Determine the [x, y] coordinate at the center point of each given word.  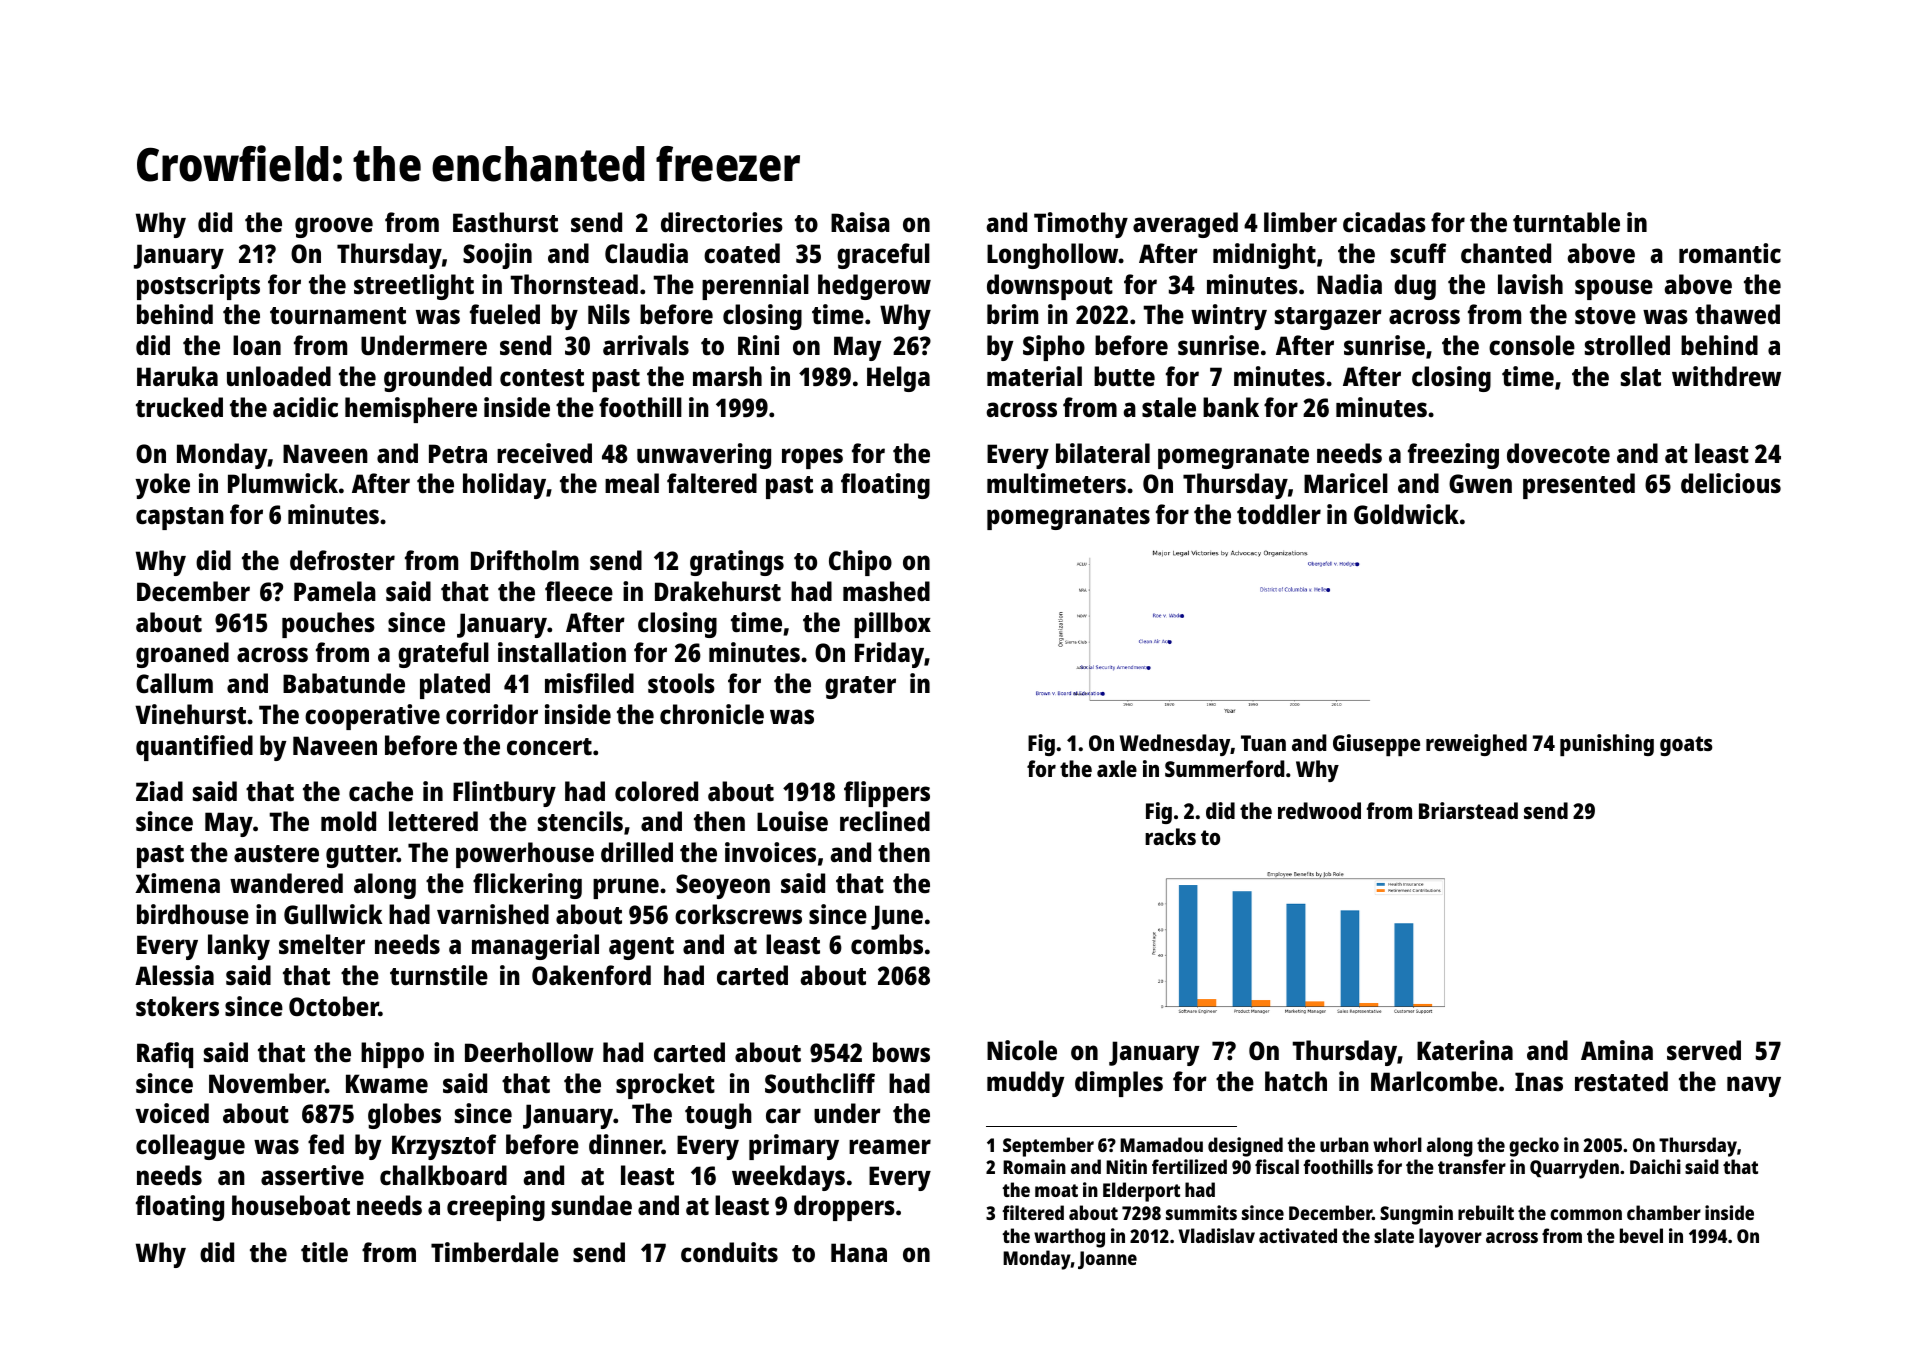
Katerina [1465, 1050]
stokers [177, 1006]
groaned [182, 655]
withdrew [1726, 376]
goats [1686, 746]
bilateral [1103, 453]
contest [542, 378]
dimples [1119, 1084]
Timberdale [495, 1252]
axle [1117, 768]
